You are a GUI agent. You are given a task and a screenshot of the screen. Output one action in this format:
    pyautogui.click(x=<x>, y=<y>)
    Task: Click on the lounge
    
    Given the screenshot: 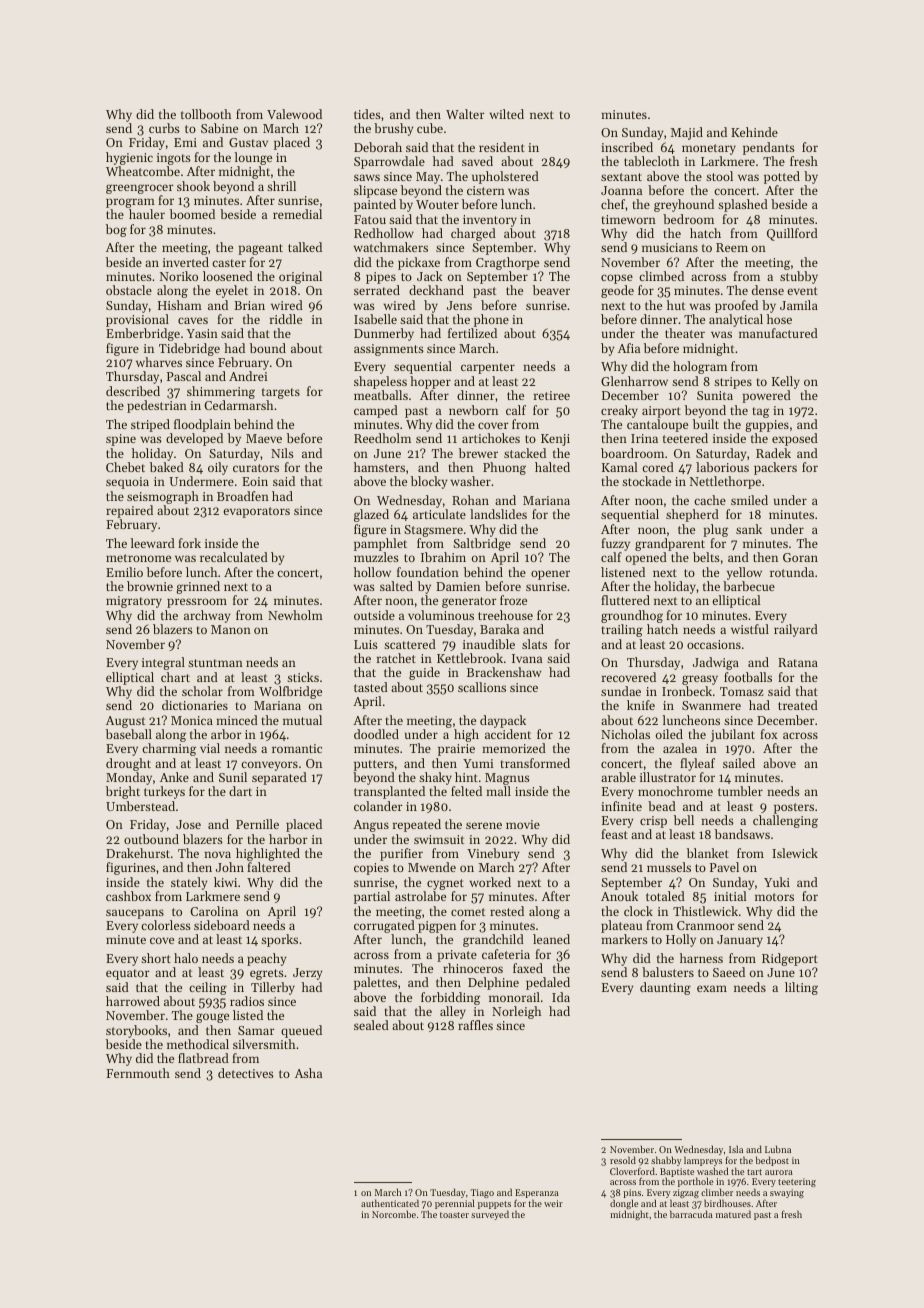 What is the action you would take?
    pyautogui.click(x=253, y=158)
